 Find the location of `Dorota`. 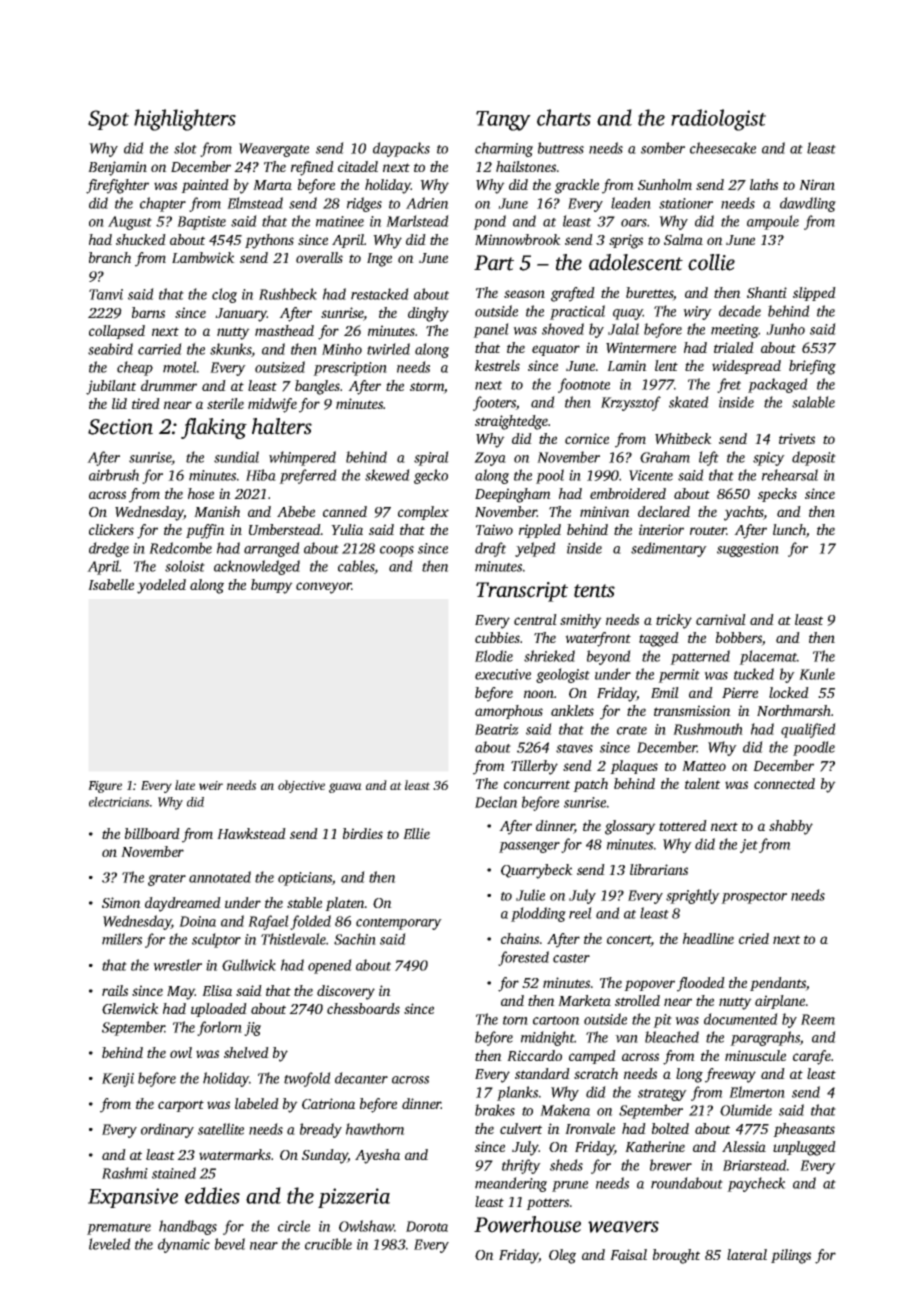

Dorota is located at coordinates (427, 1226).
